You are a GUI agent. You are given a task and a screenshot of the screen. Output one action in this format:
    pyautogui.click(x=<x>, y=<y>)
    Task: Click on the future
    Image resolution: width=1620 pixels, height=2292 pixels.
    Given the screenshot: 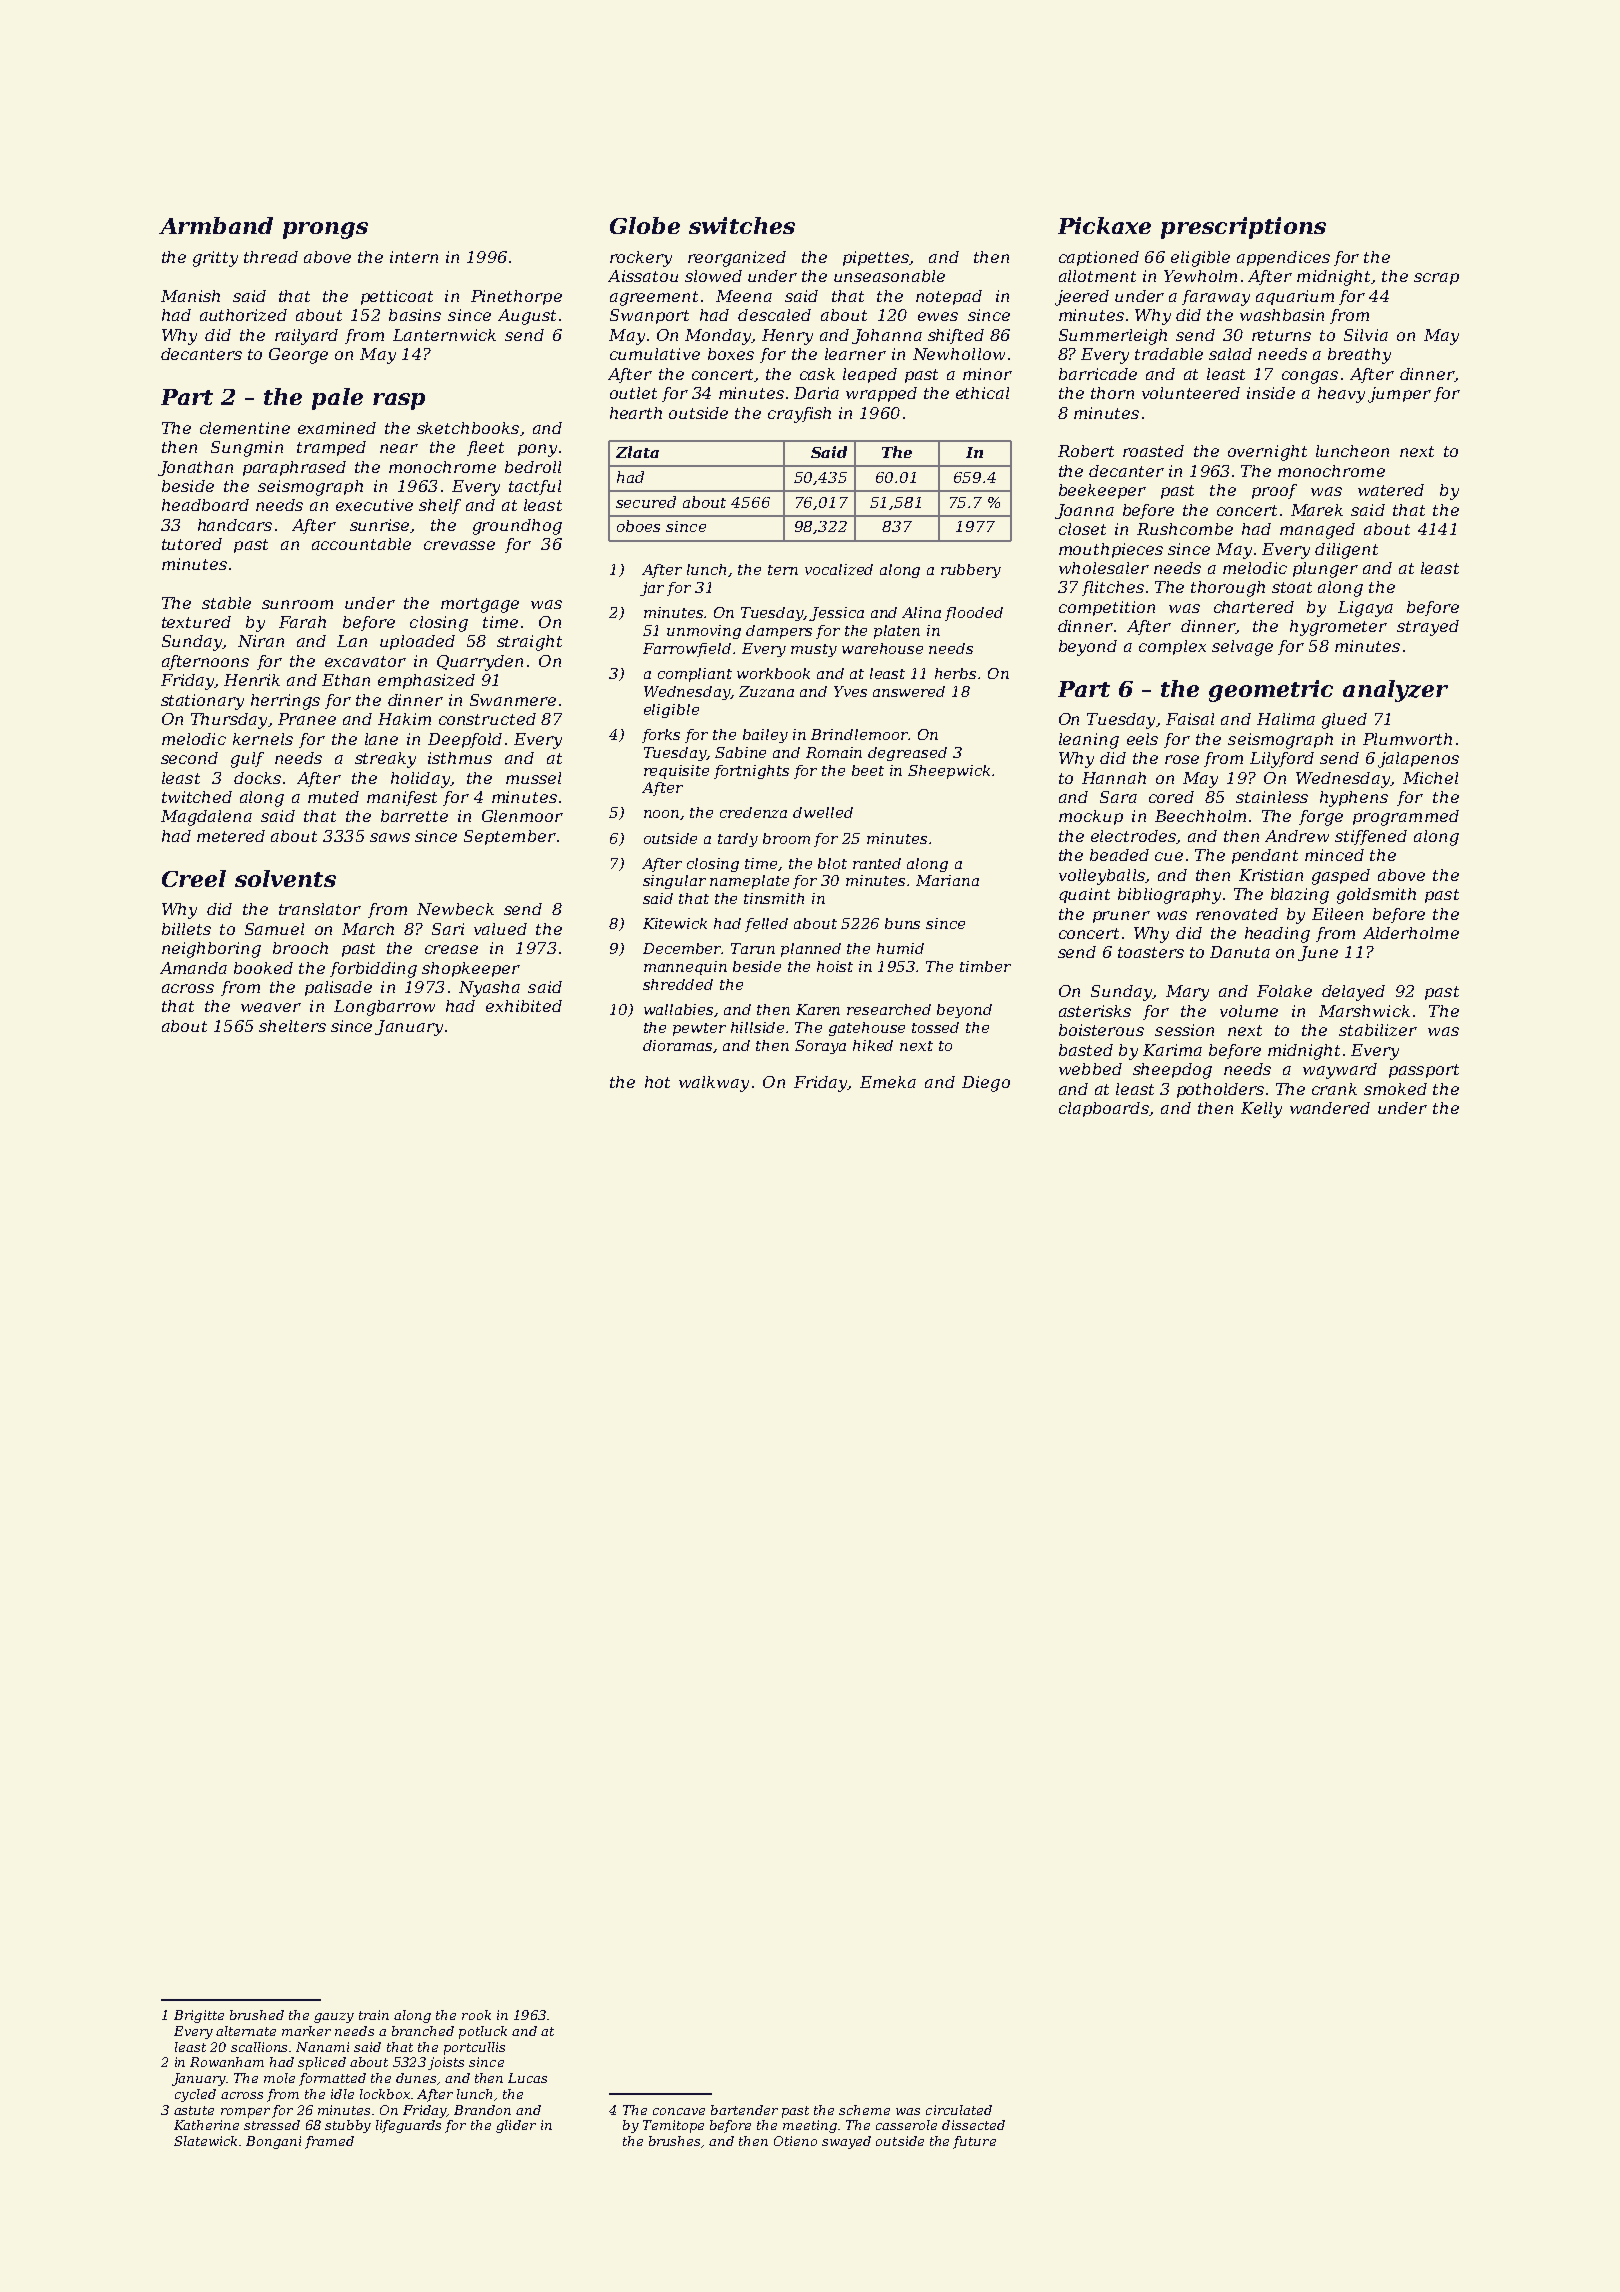 What is the action you would take?
    pyautogui.click(x=974, y=2142)
